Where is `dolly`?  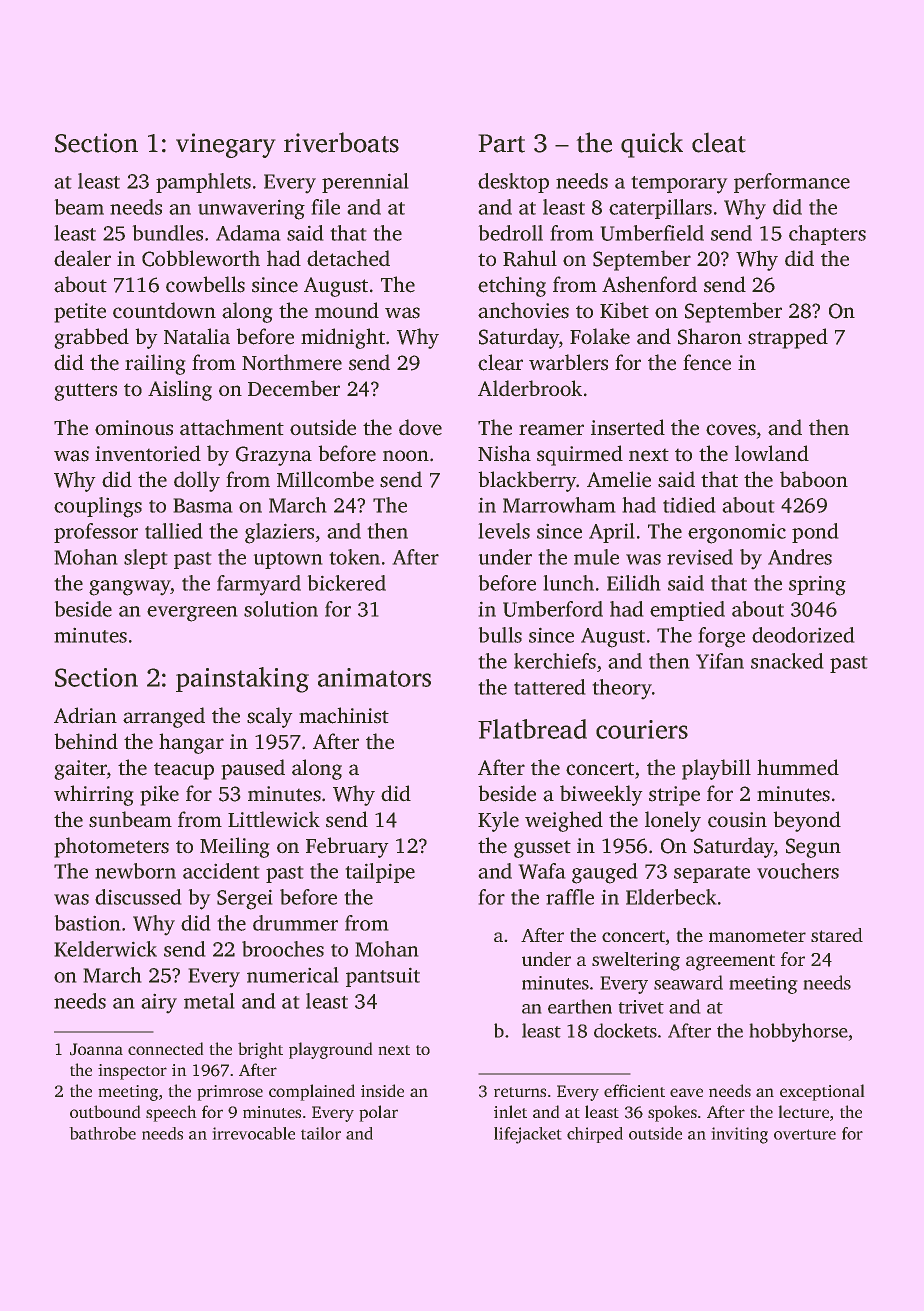
dolly is located at coordinates (197, 481).
